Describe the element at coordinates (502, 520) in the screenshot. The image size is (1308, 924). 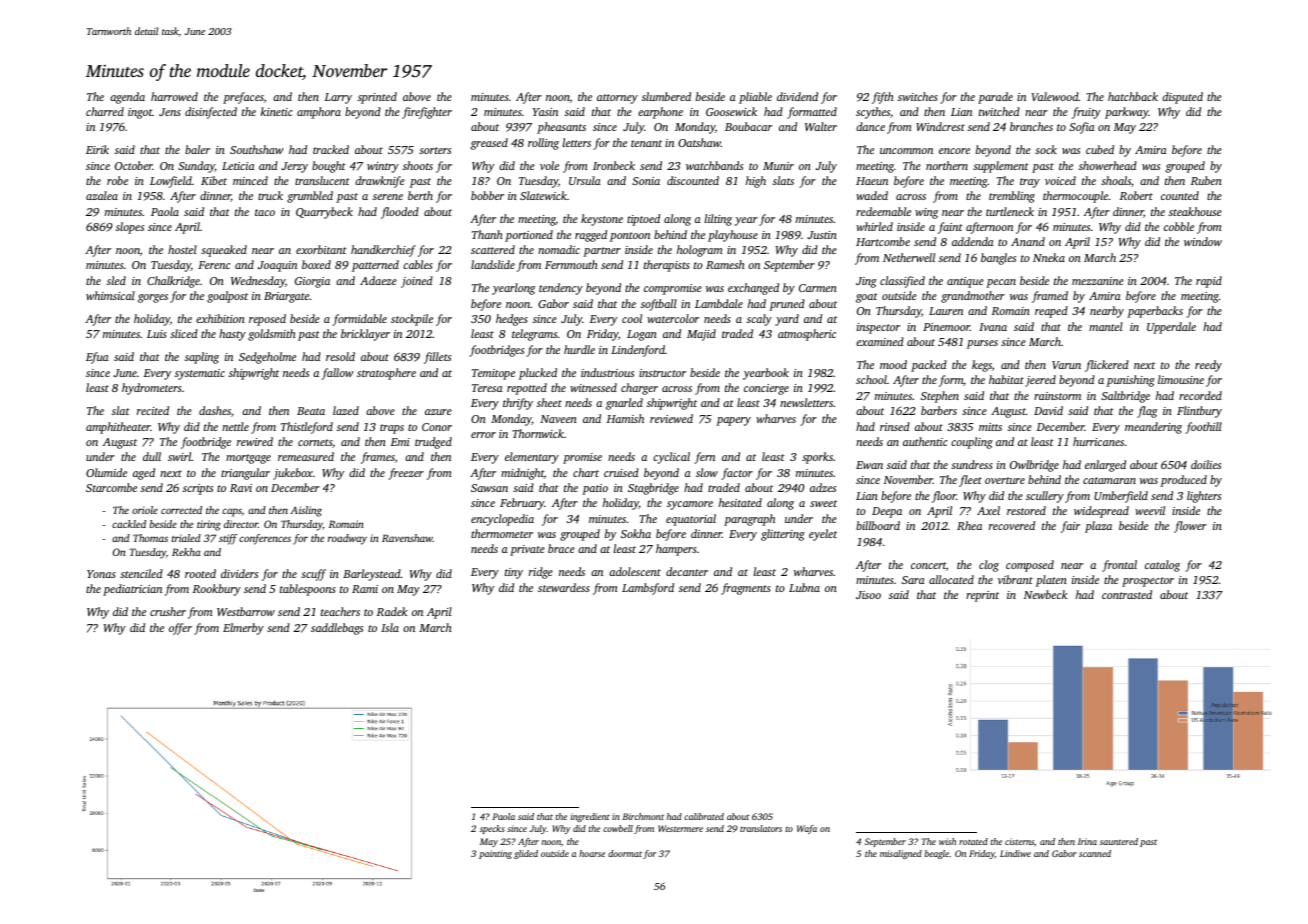
I see `encyclopedia` at that location.
